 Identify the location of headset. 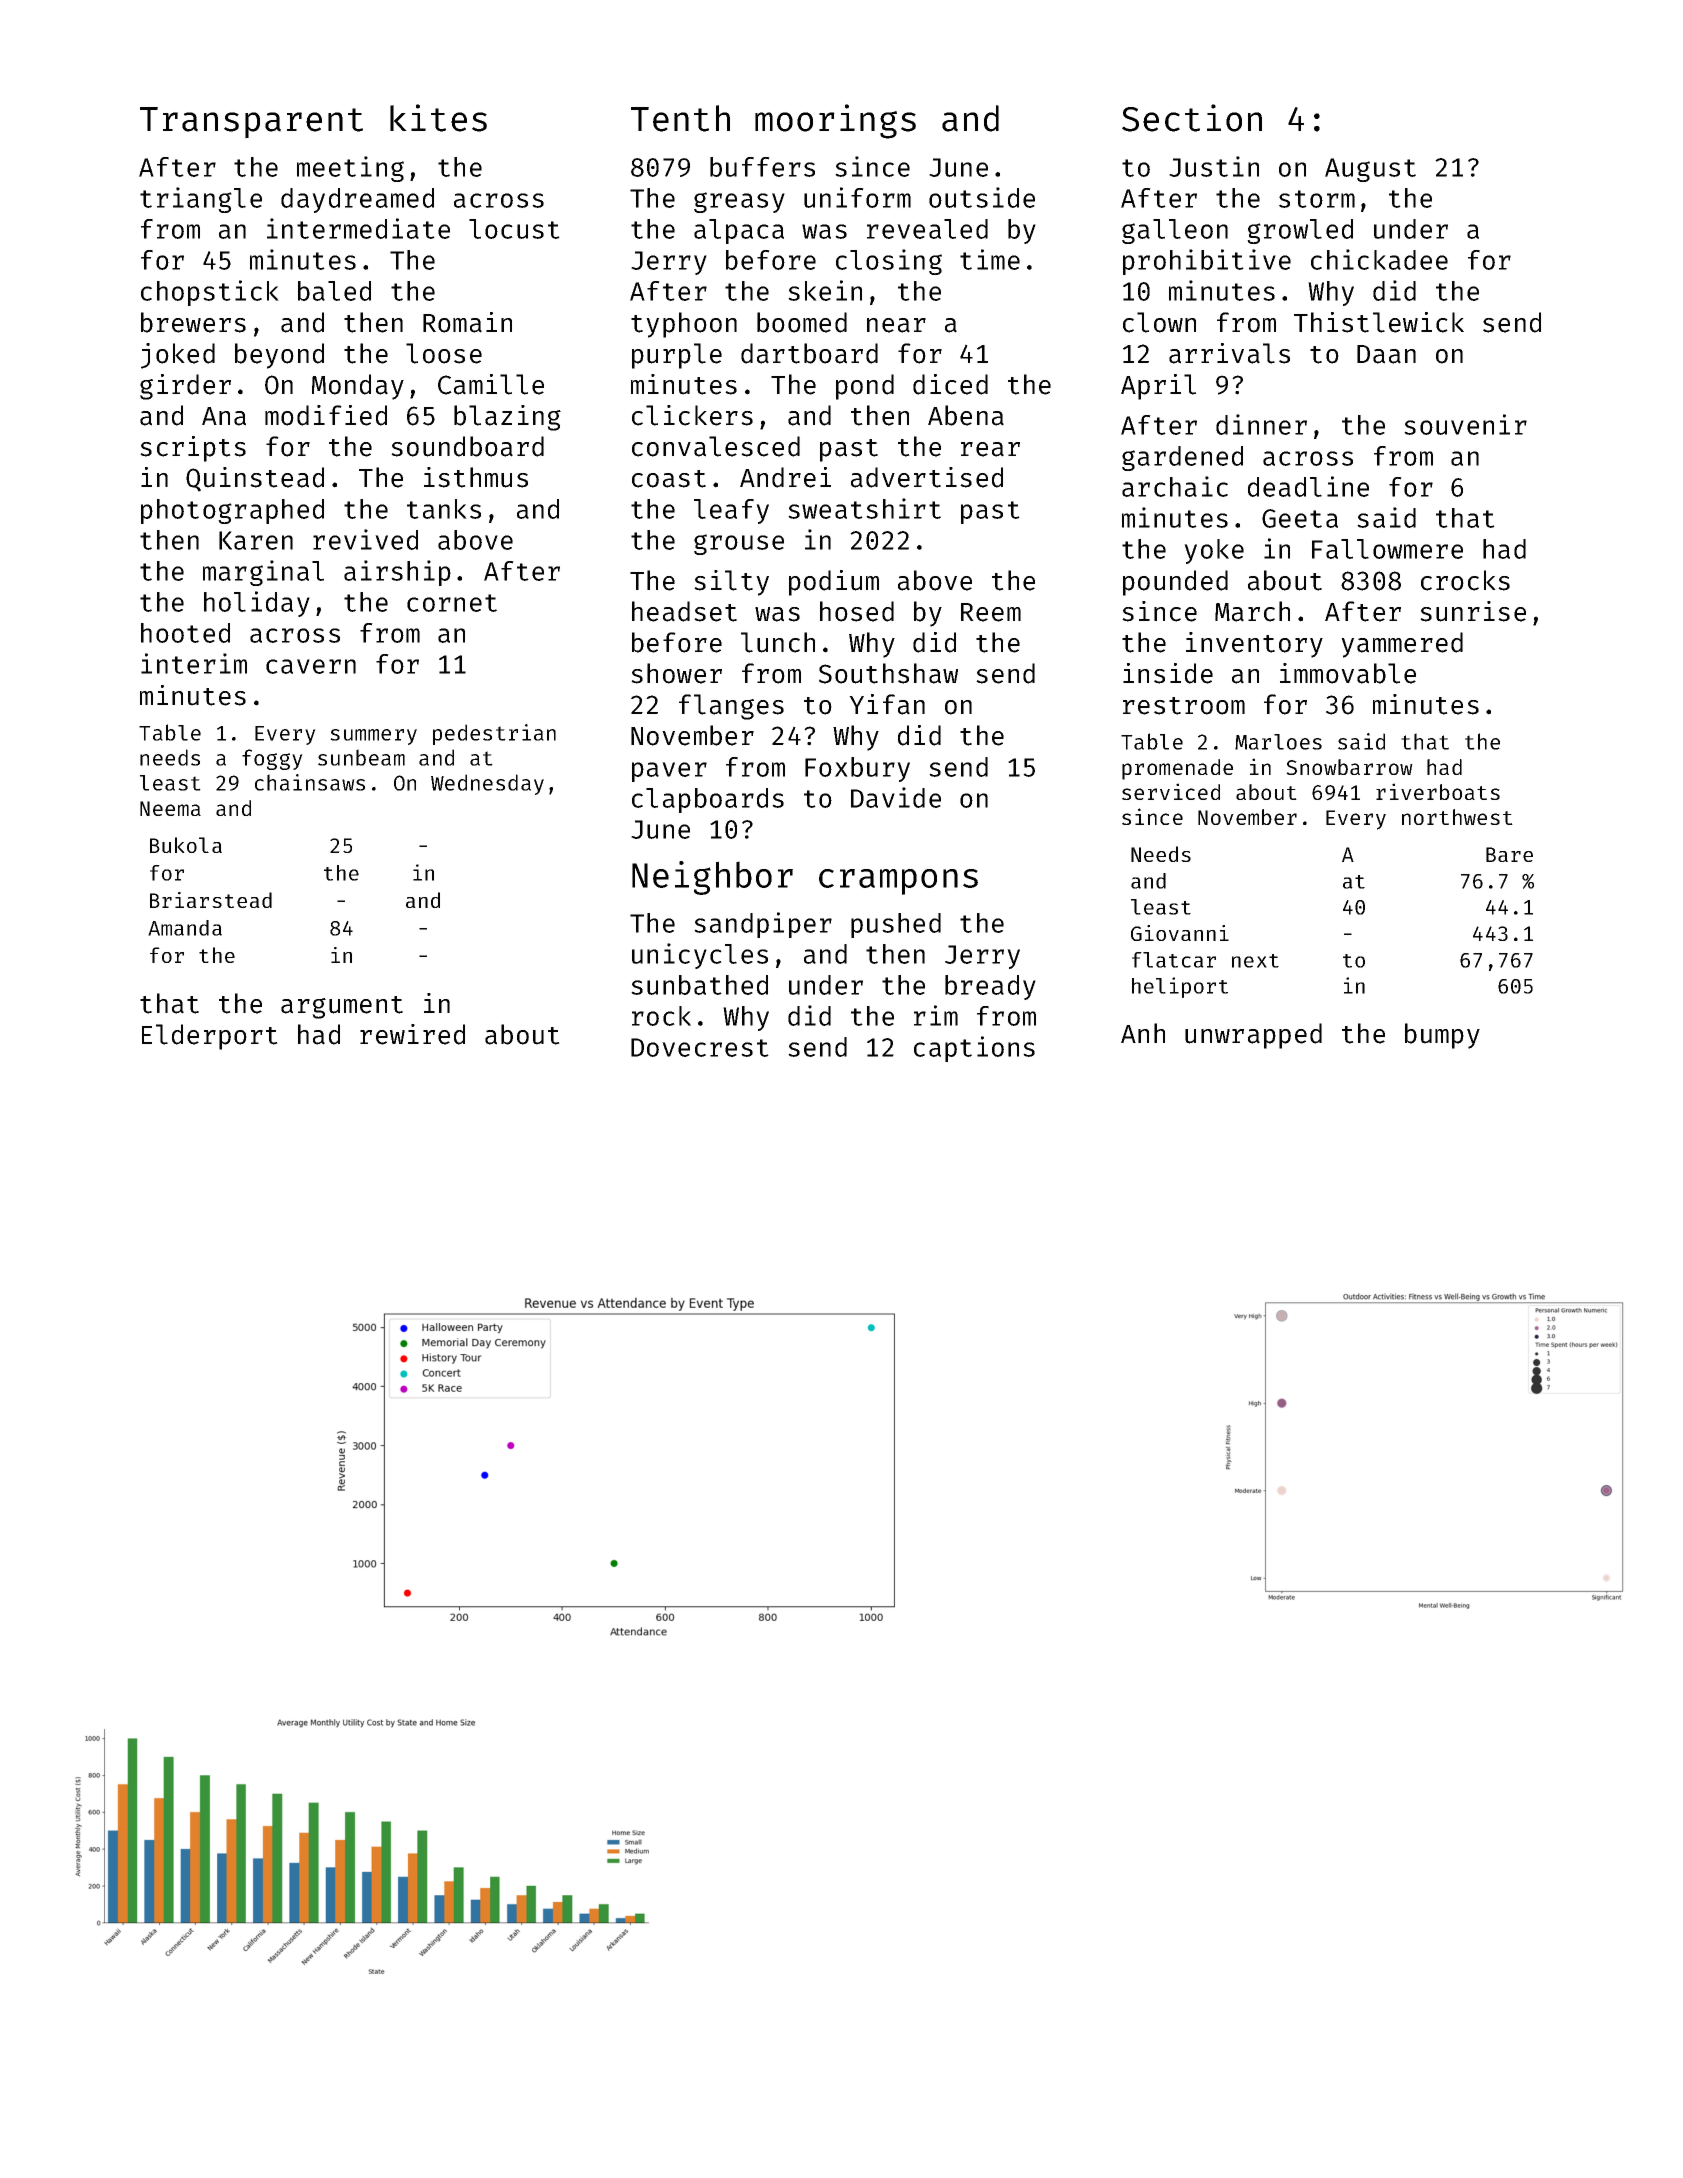
(684, 611).
